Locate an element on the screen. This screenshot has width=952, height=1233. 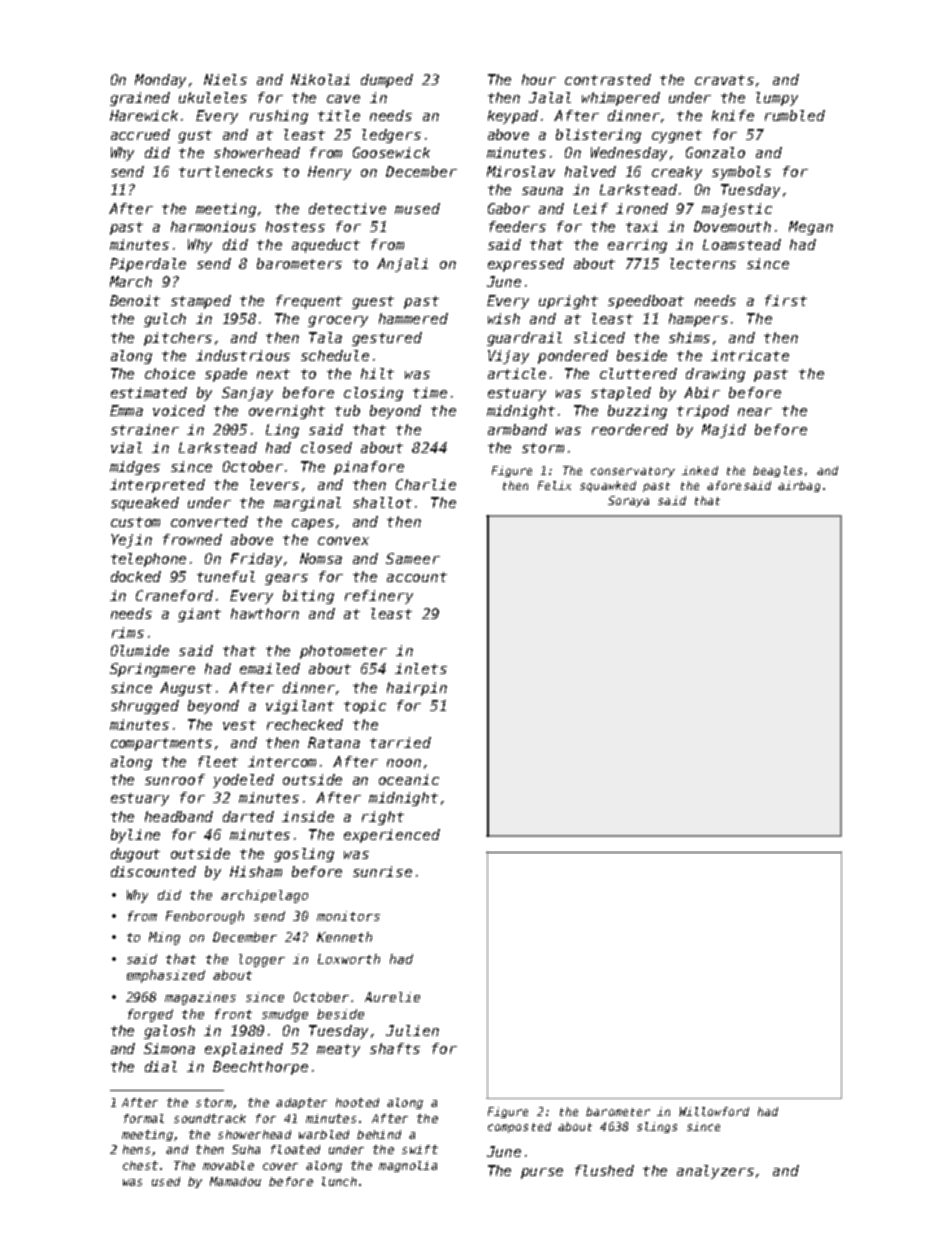
expressed is located at coordinates (526, 265).
